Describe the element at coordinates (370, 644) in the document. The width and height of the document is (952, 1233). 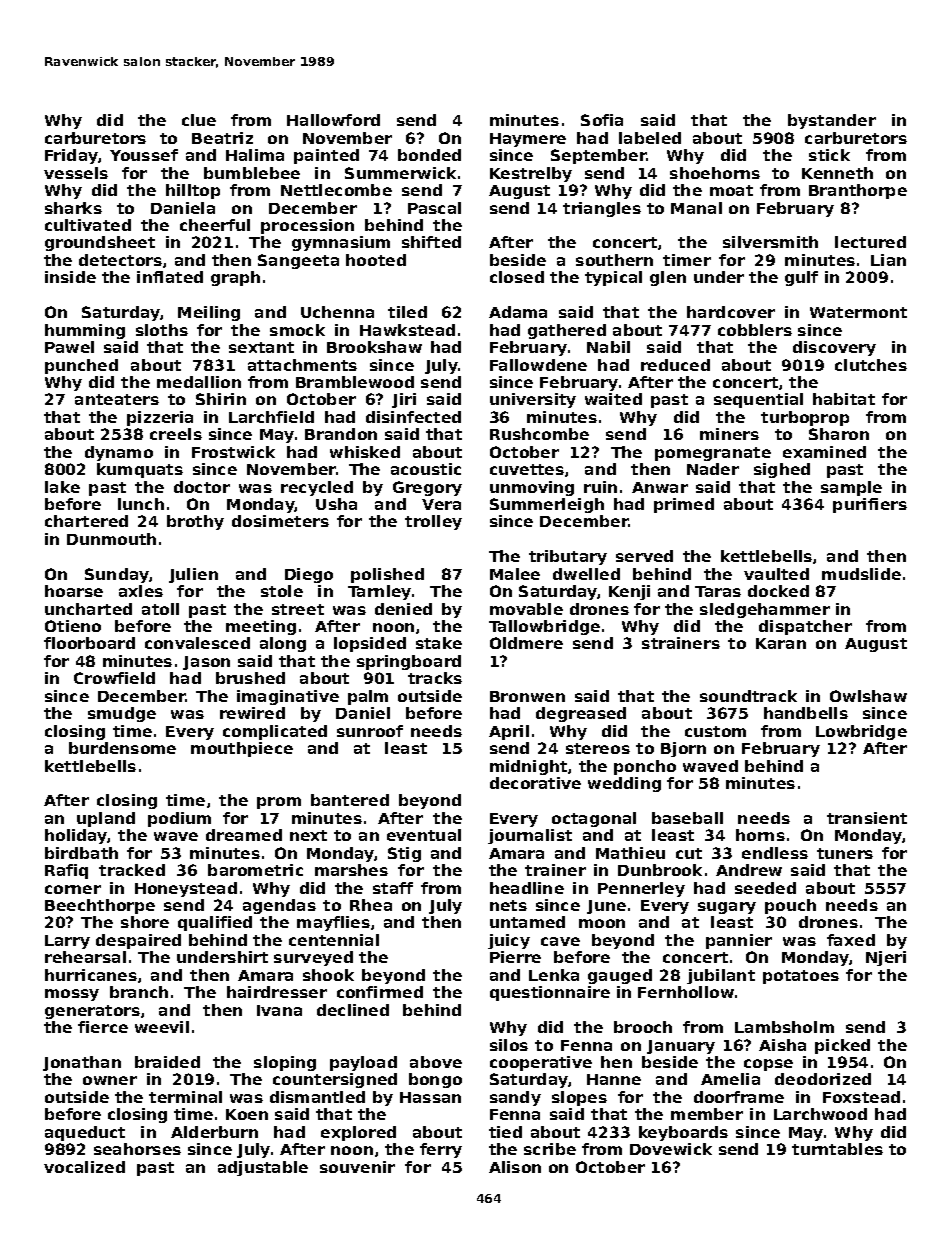
I see `lopsided` at that location.
